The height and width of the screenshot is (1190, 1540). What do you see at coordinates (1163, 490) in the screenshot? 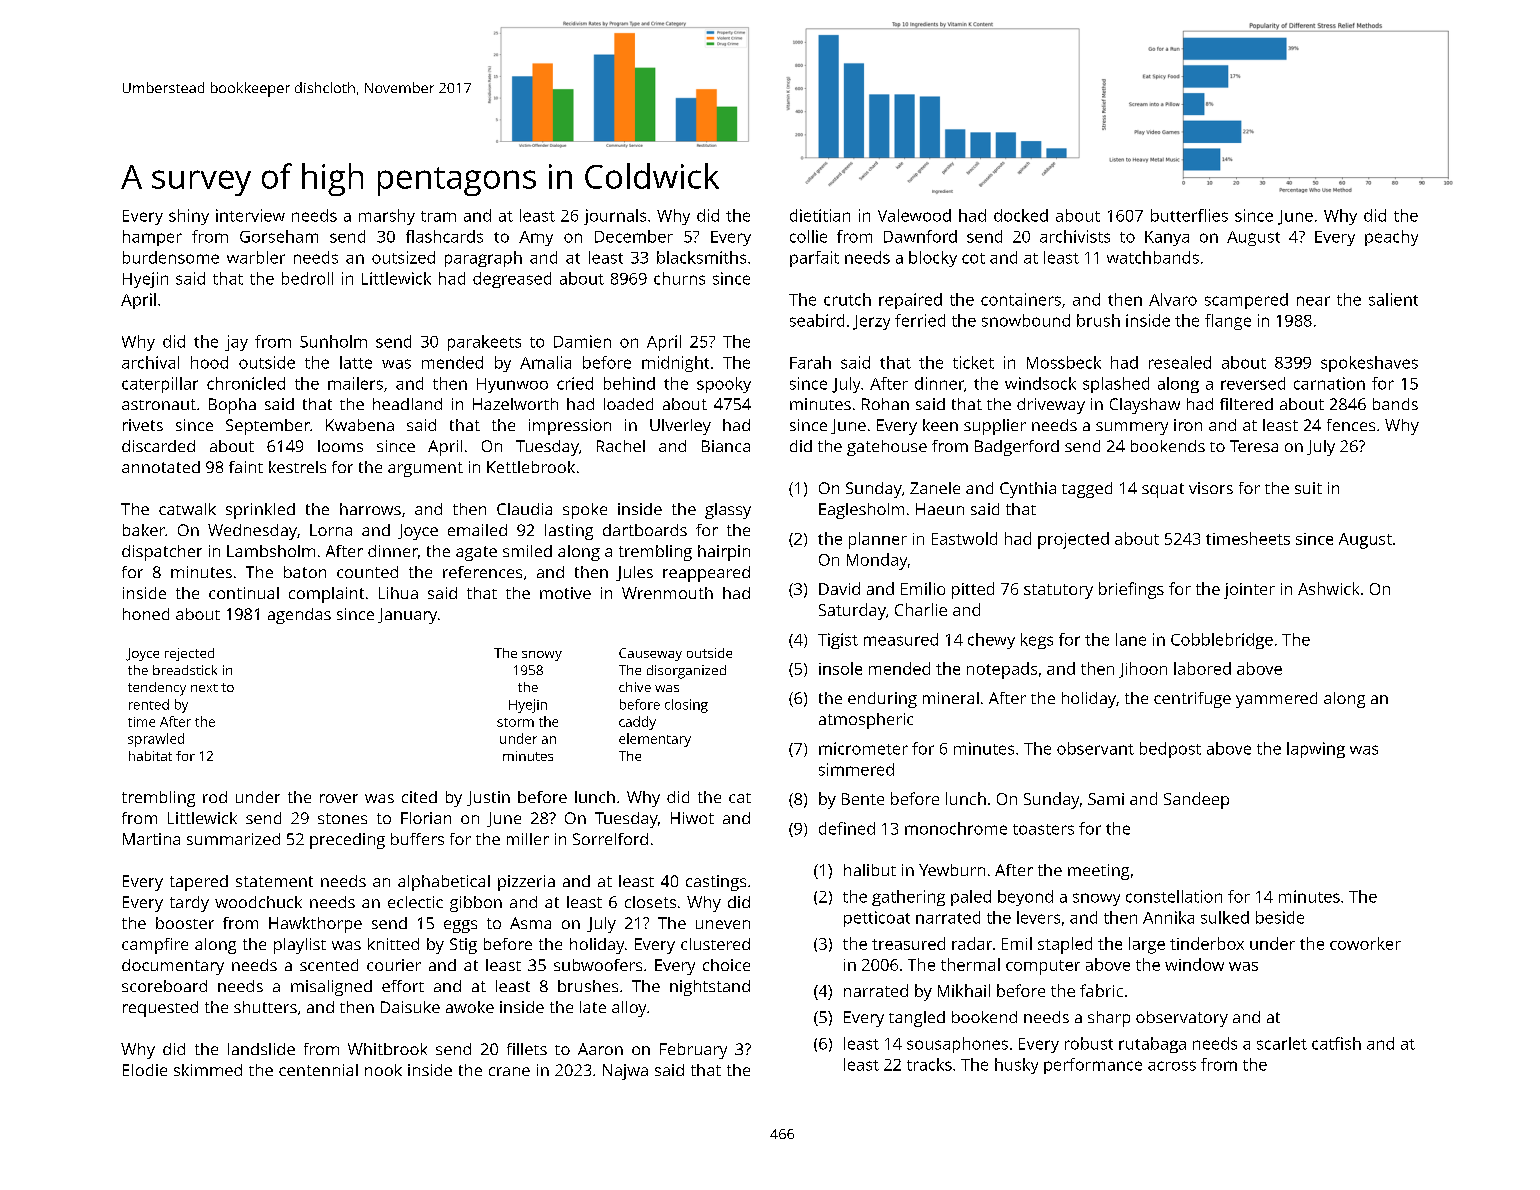
I see `squat` at bounding box center [1163, 490].
